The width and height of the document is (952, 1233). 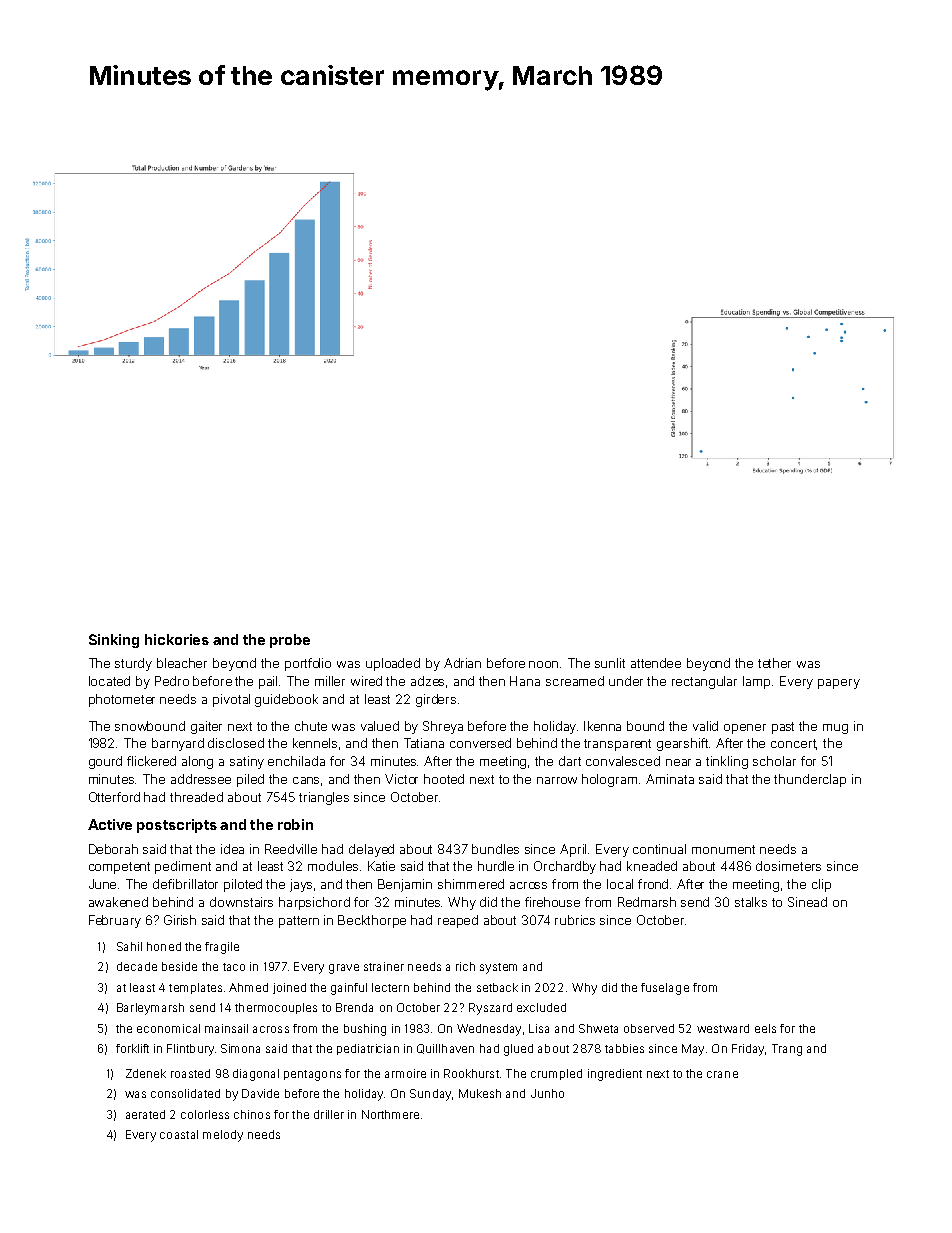 What do you see at coordinates (133, 664) in the document?
I see `sturdy` at bounding box center [133, 664].
